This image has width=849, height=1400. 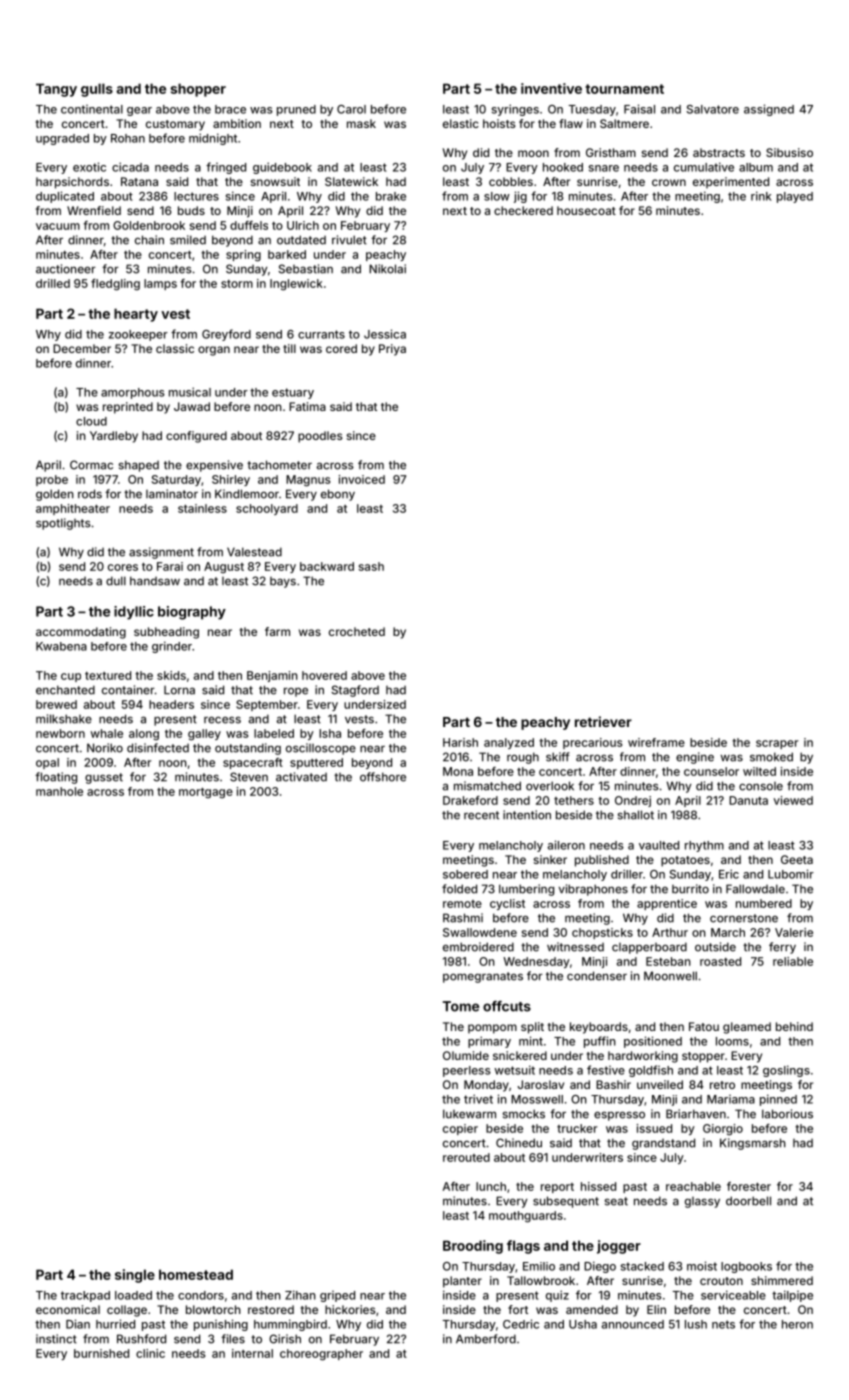 I want to click on laborious, so click(x=787, y=1114).
